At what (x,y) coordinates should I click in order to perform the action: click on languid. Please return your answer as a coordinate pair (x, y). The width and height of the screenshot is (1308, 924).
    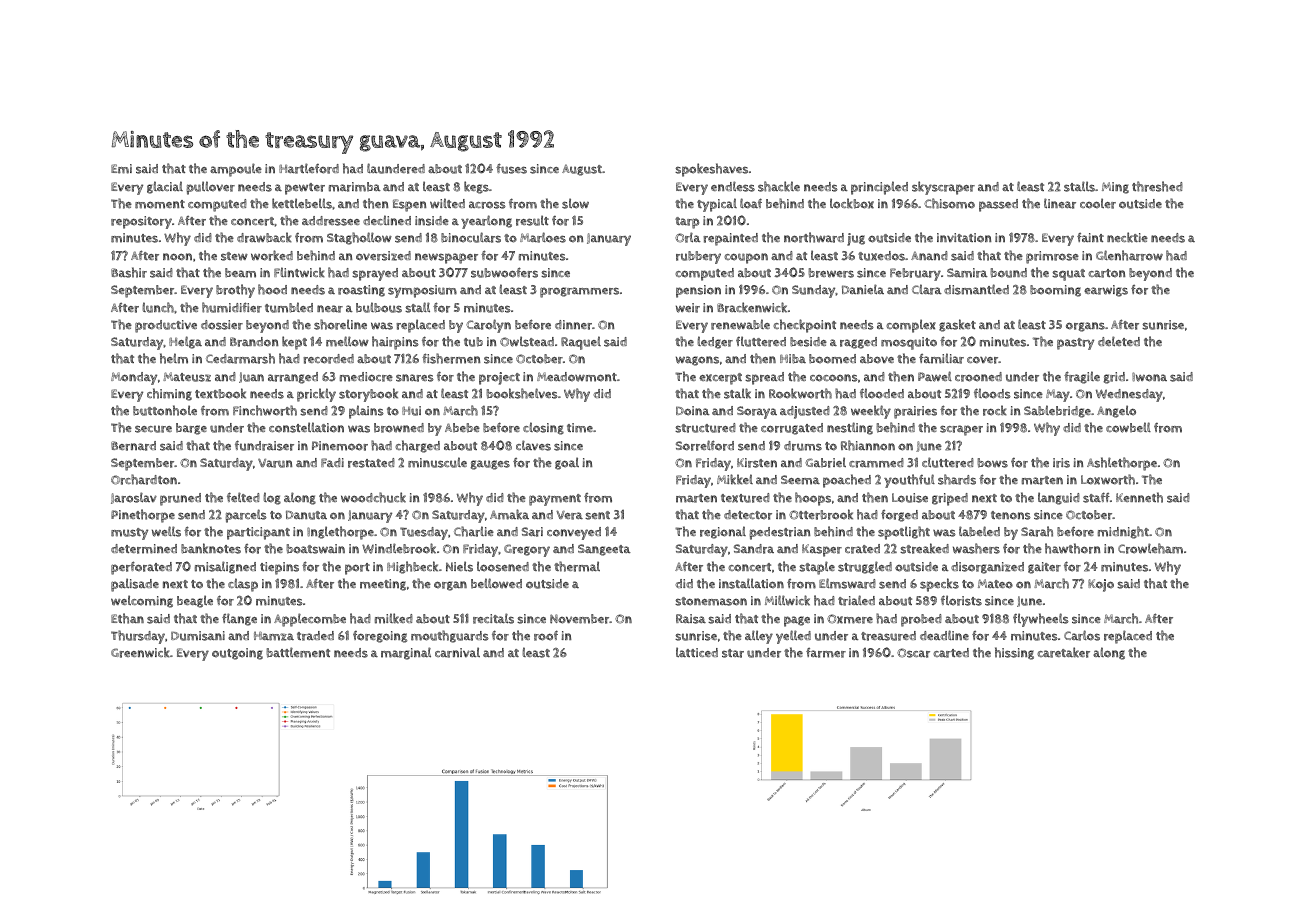
    Looking at the image, I should click on (1059, 498).
